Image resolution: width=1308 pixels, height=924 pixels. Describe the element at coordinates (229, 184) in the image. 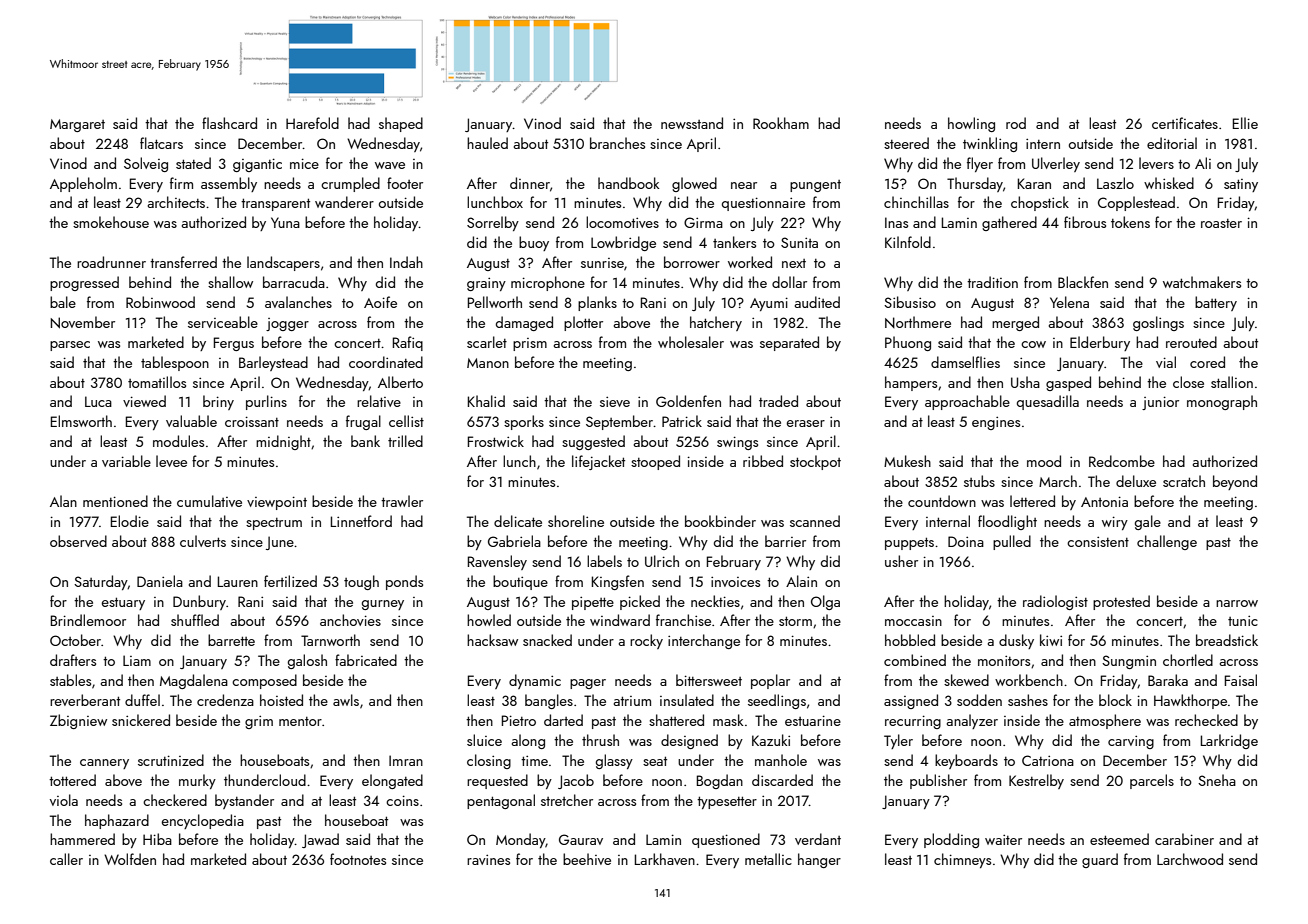

I see `assembly` at that location.
